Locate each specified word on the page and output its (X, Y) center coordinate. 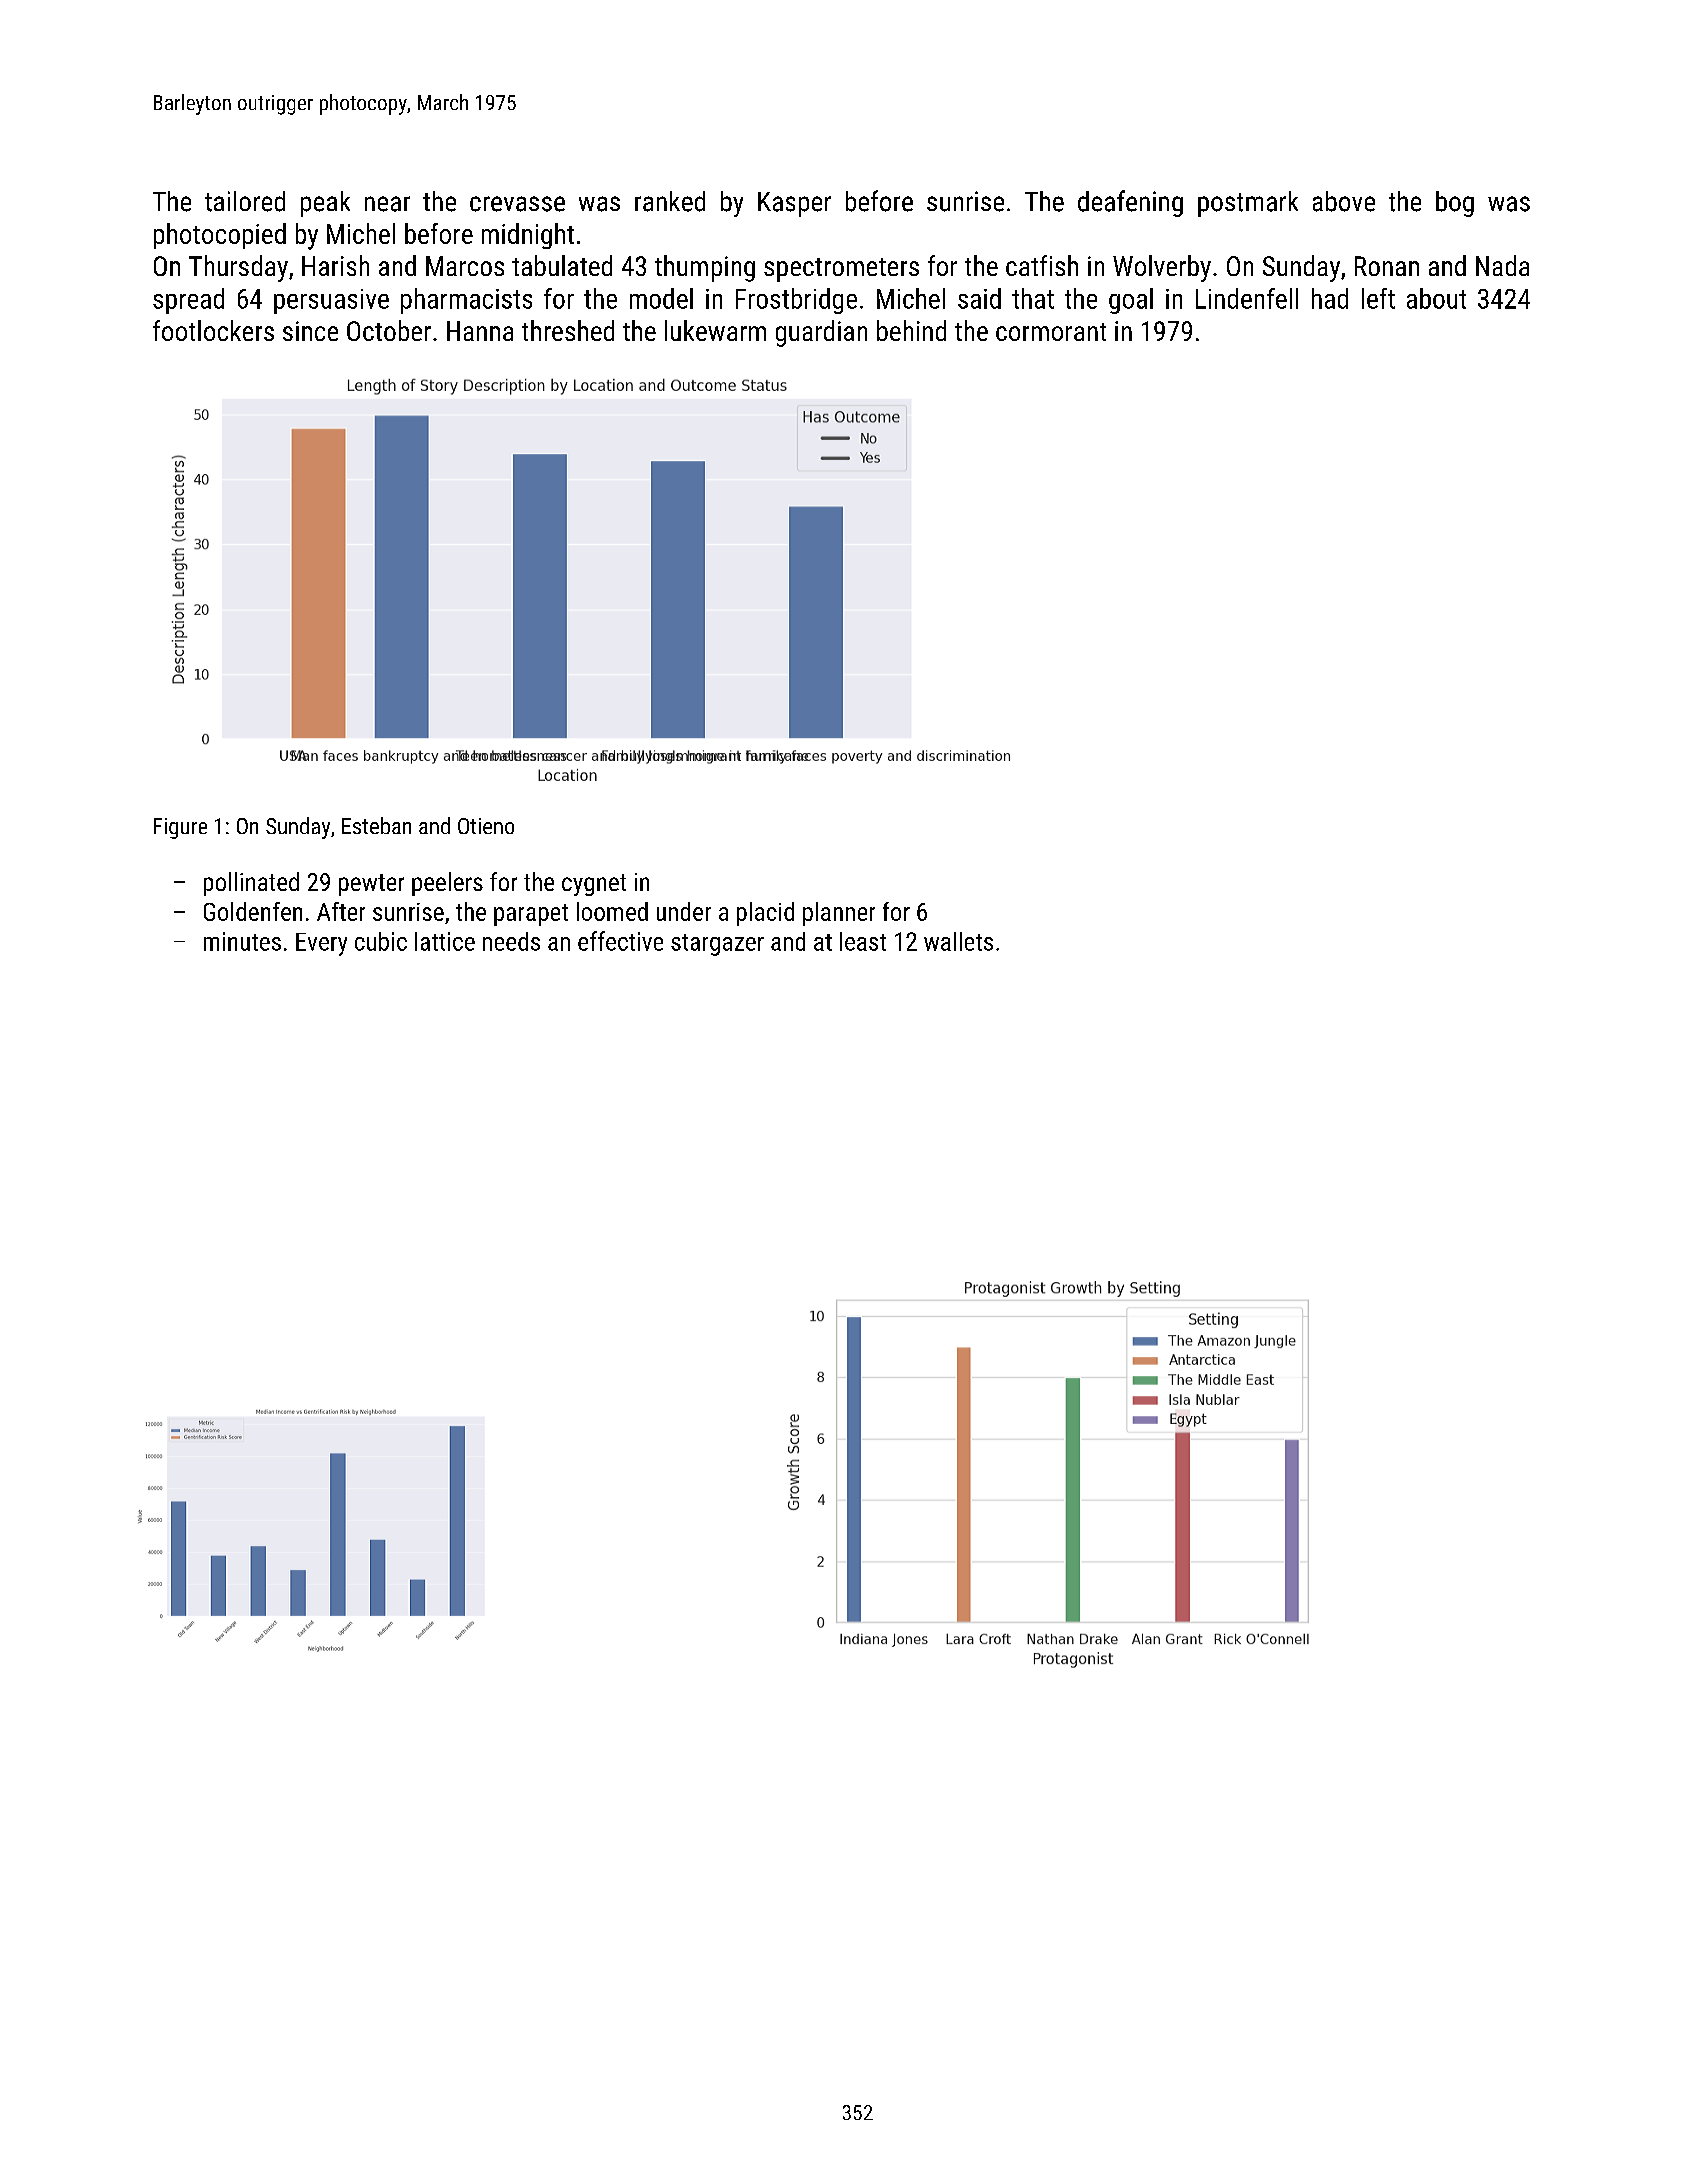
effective (620, 941)
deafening (1130, 203)
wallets (958, 941)
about (1436, 298)
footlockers (213, 330)
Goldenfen (253, 911)
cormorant (1051, 332)
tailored (245, 201)
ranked (670, 201)
